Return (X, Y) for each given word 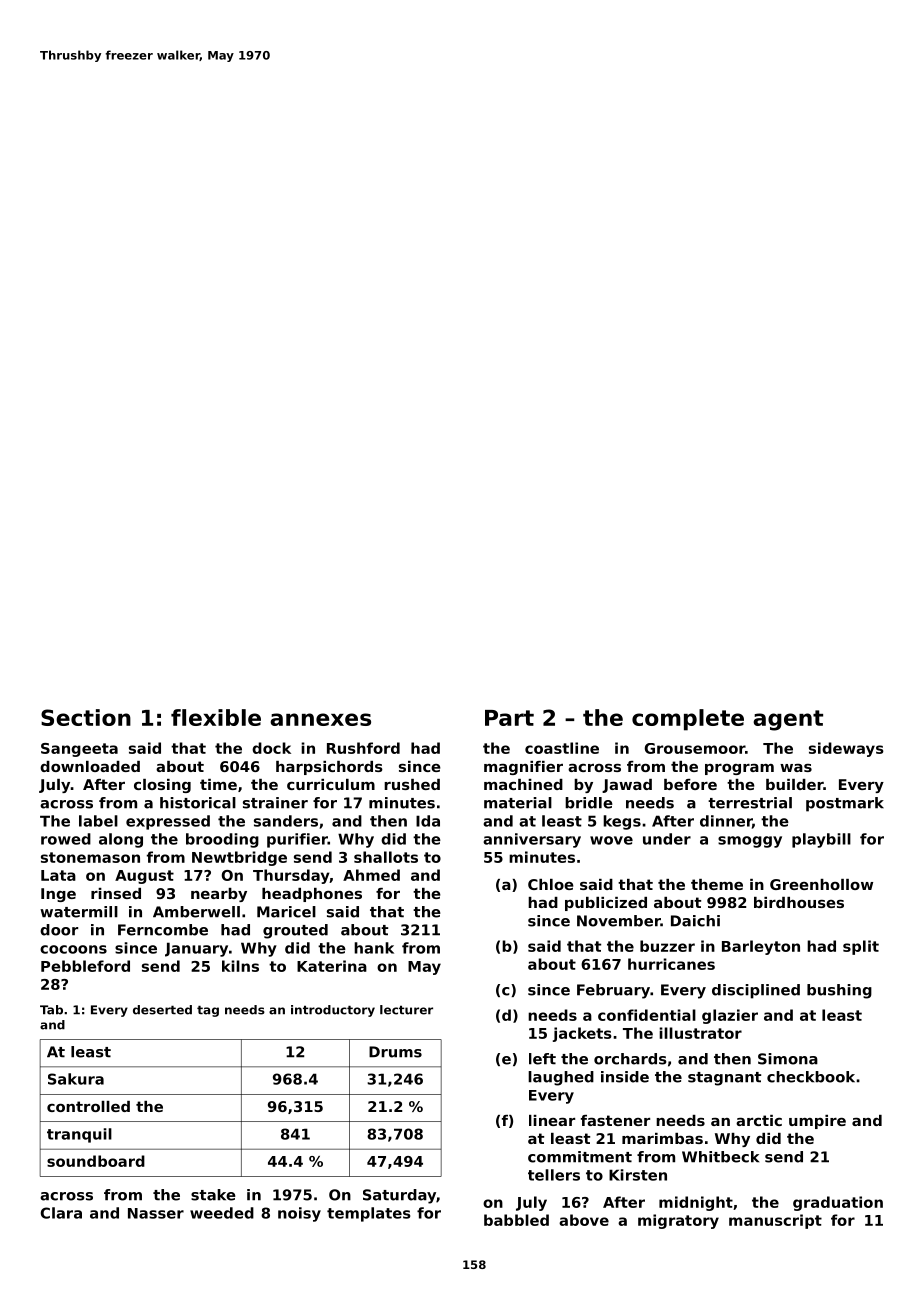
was (796, 768)
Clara (61, 1213)
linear (552, 1120)
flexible (216, 717)
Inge (58, 895)
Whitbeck (720, 1157)
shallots (386, 857)
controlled (88, 1106)
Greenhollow (821, 884)
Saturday (399, 1196)
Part (509, 718)
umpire (817, 1122)
